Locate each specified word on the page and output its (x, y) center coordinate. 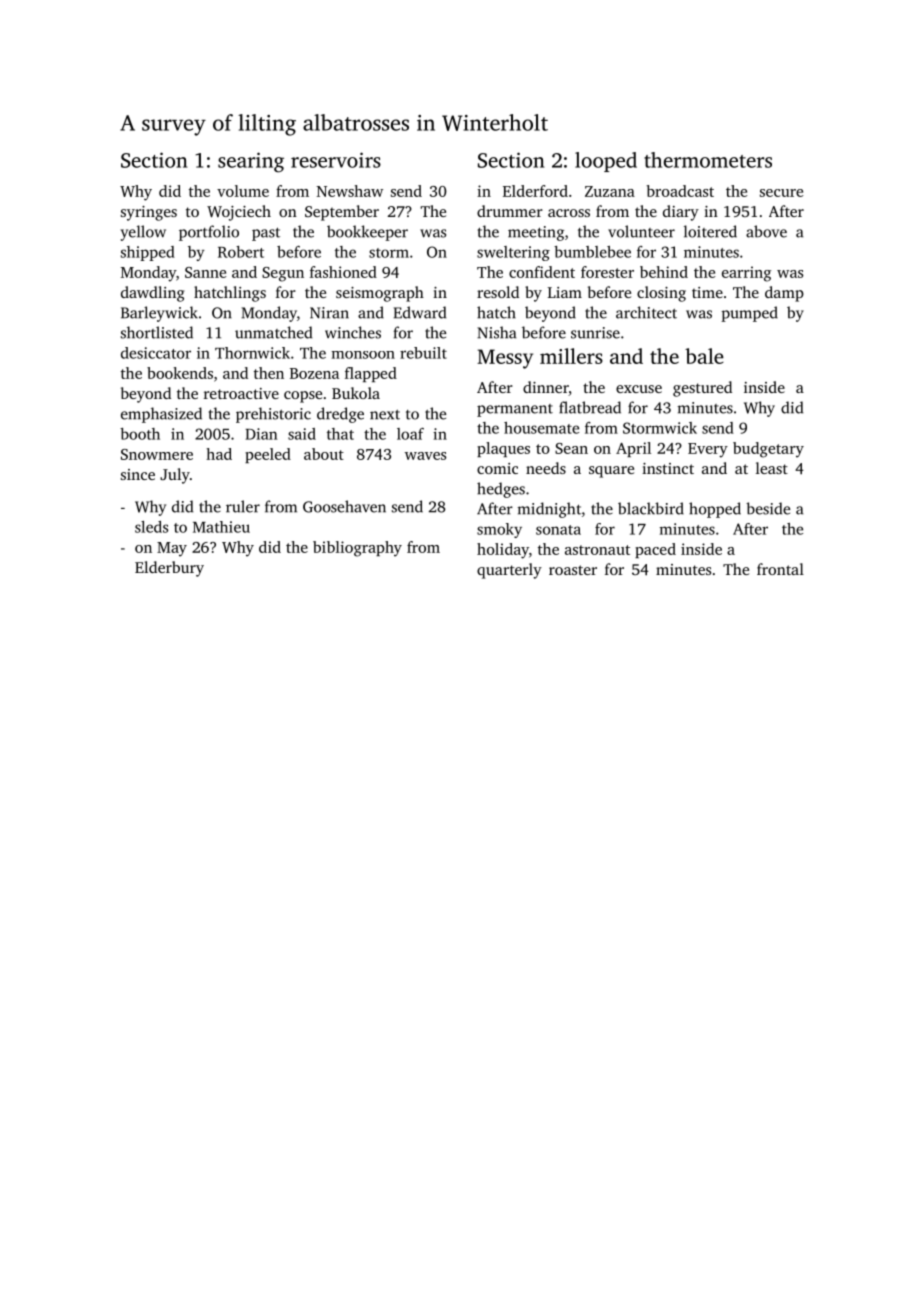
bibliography (357, 549)
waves (425, 456)
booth (140, 434)
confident (542, 272)
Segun (283, 274)
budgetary (768, 450)
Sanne (205, 272)
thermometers (708, 160)
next (385, 415)
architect (646, 312)
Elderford (535, 191)
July (175, 476)
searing (251, 162)
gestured (702, 389)
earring (746, 274)
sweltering (513, 253)
